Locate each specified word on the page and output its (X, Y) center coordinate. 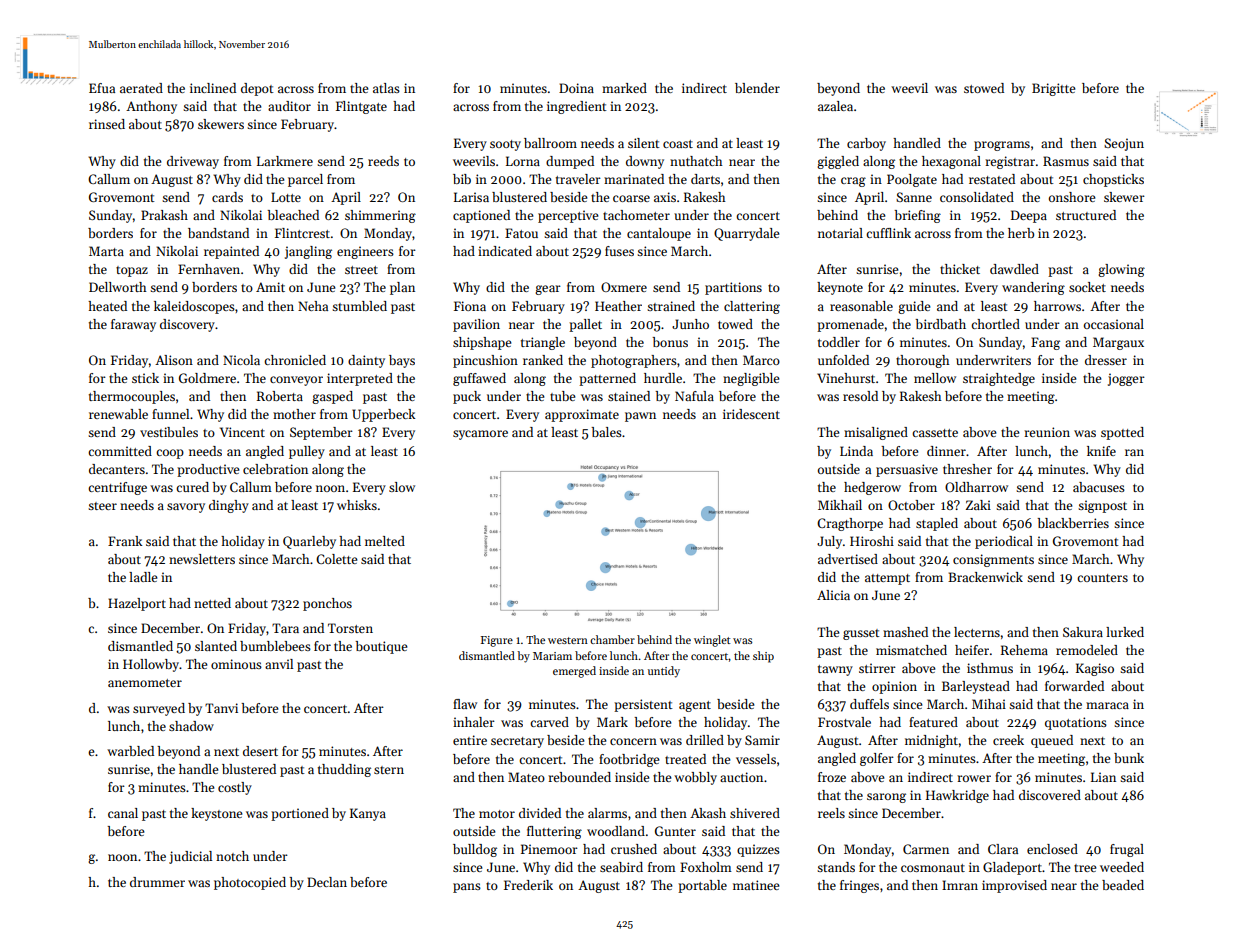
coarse (631, 198)
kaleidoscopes (194, 307)
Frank (125, 541)
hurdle (663, 378)
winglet (712, 641)
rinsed (107, 124)
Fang (1045, 343)
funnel (170, 414)
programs (1002, 146)
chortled (995, 324)
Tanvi (221, 708)
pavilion (476, 325)
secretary (517, 742)
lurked (1125, 632)
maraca (1107, 705)
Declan (327, 882)
